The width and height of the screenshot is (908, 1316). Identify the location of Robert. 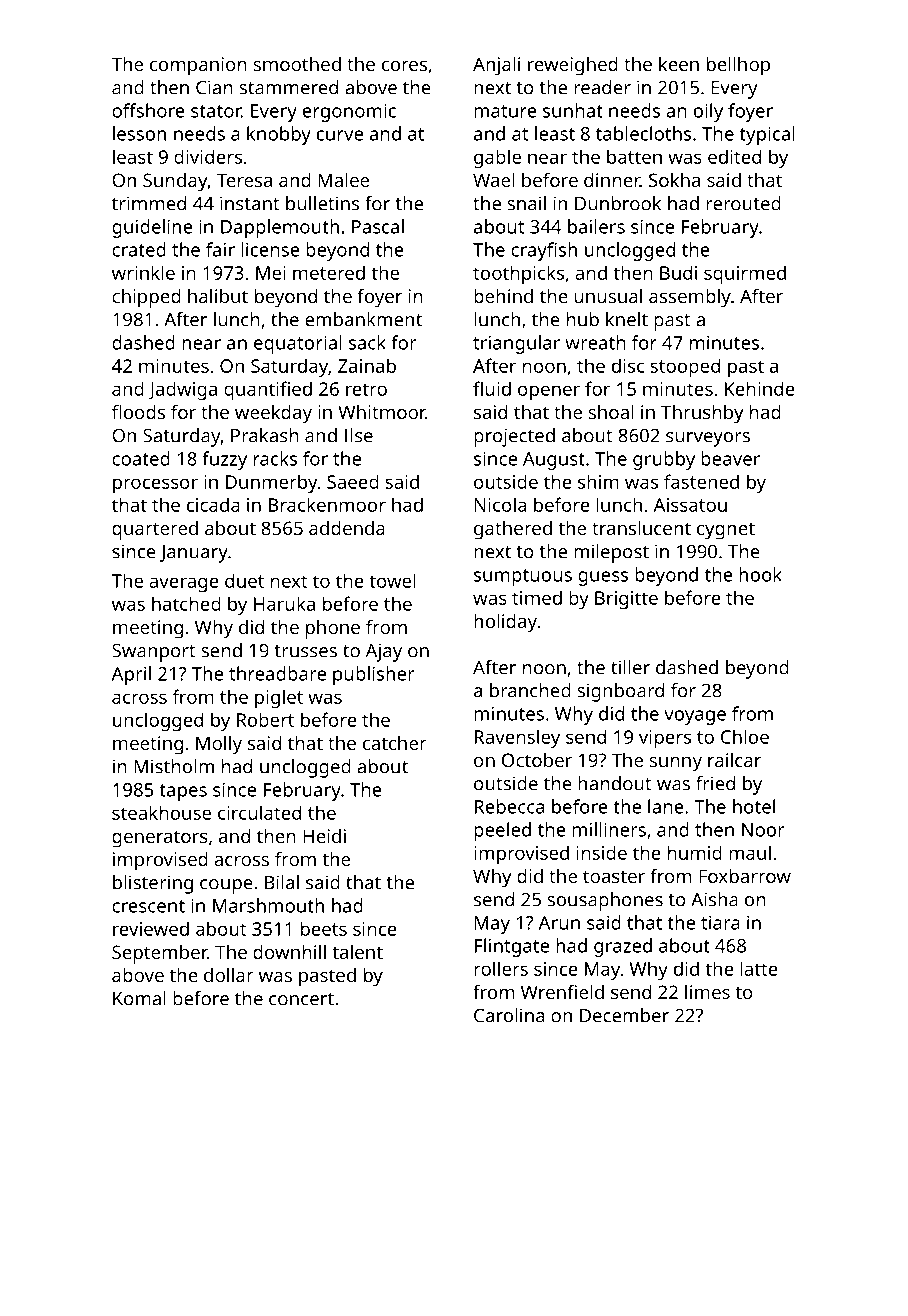
(265, 719).
